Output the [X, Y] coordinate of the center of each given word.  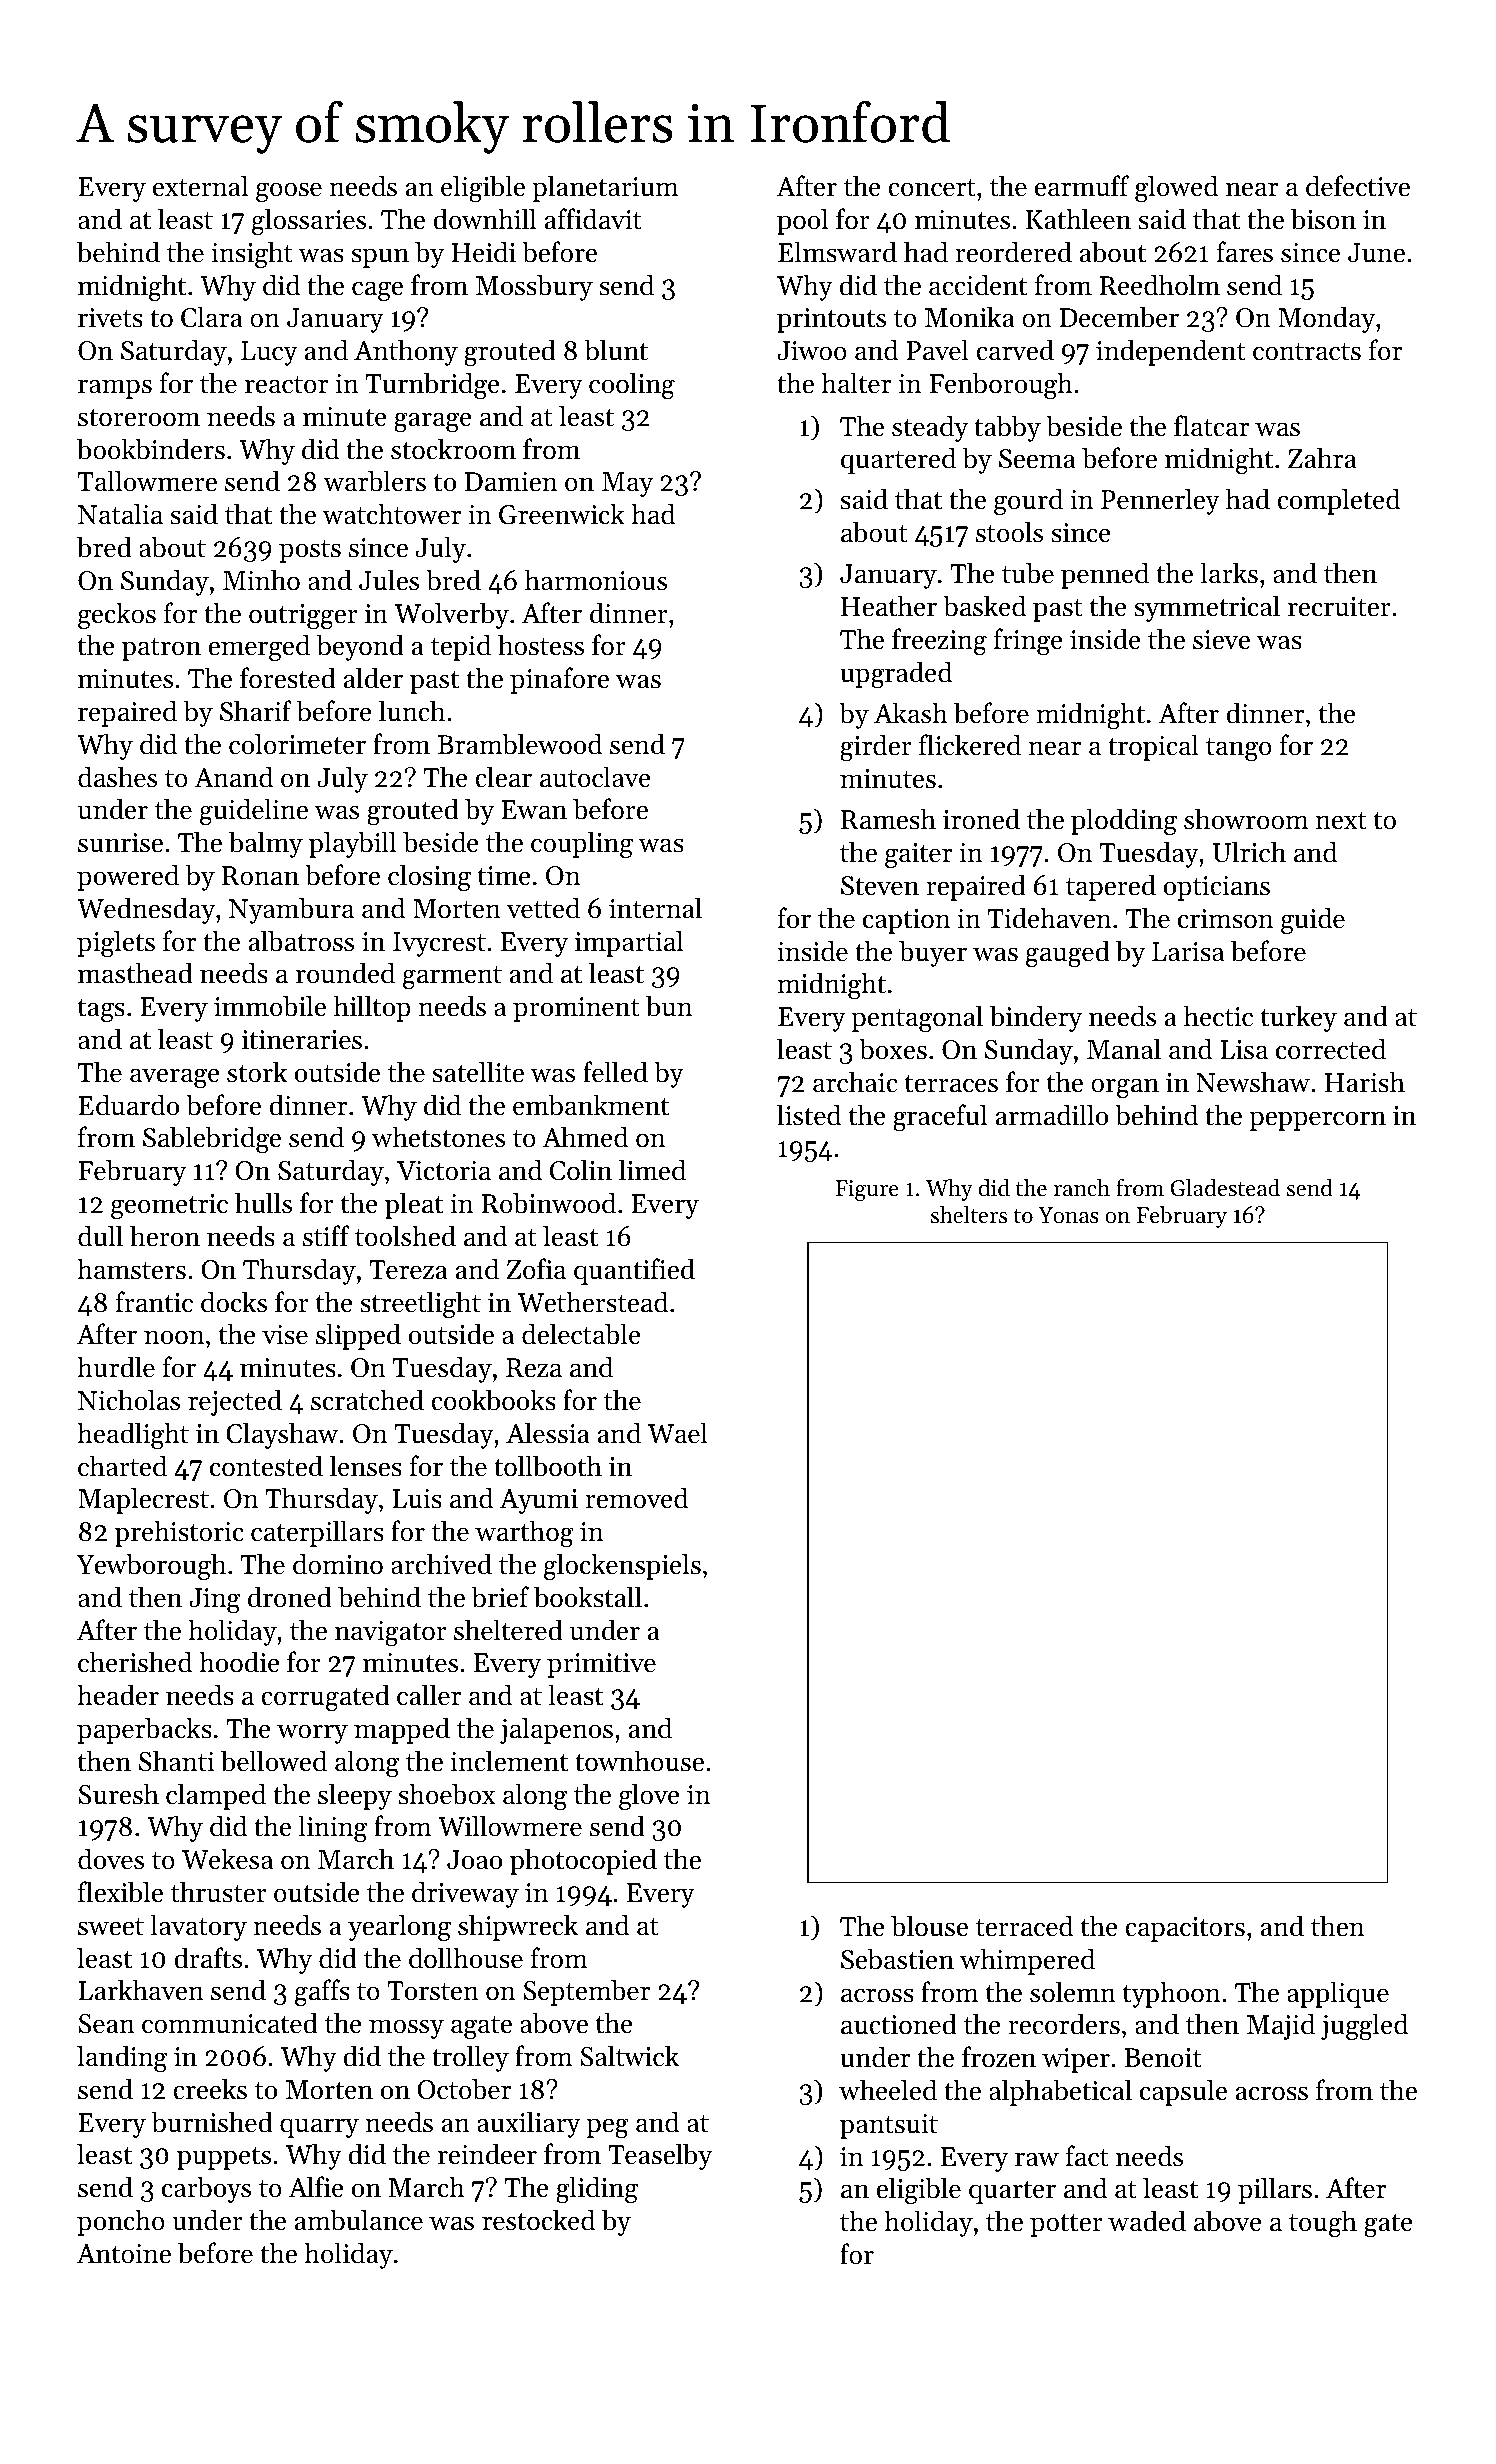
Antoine [124, 2254]
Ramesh [888, 819]
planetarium [605, 188]
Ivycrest [439, 944]
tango [1239, 750]
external [200, 186]
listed [809, 1115]
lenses [366, 1466]
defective [1358, 186]
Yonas [1068, 1215]
